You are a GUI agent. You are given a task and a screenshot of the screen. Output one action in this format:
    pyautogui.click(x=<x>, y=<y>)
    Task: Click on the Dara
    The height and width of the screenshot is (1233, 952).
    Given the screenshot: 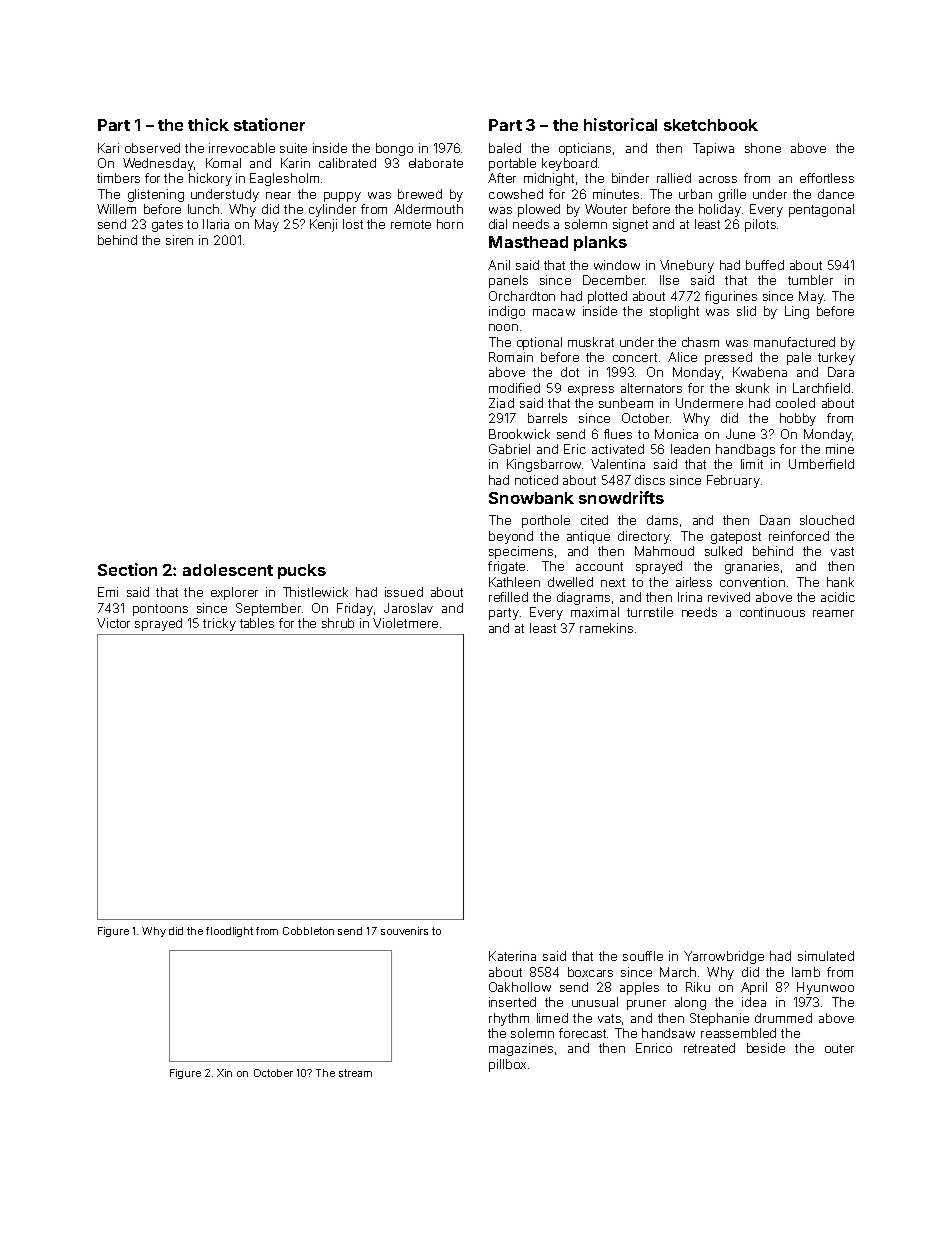 What is the action you would take?
    pyautogui.click(x=841, y=372)
